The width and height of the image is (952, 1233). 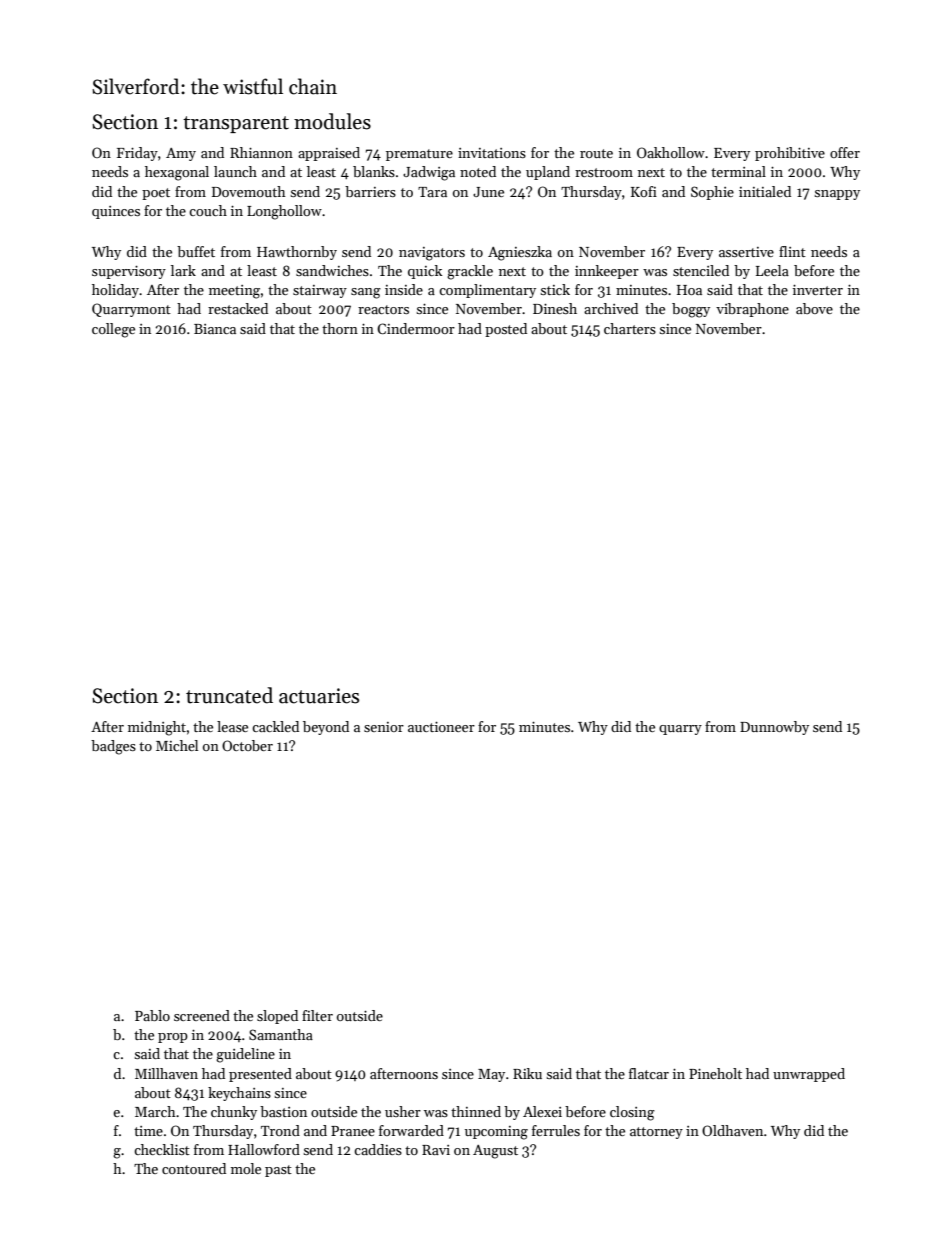 What do you see at coordinates (671, 152) in the image?
I see `Oakhollow` at bounding box center [671, 152].
